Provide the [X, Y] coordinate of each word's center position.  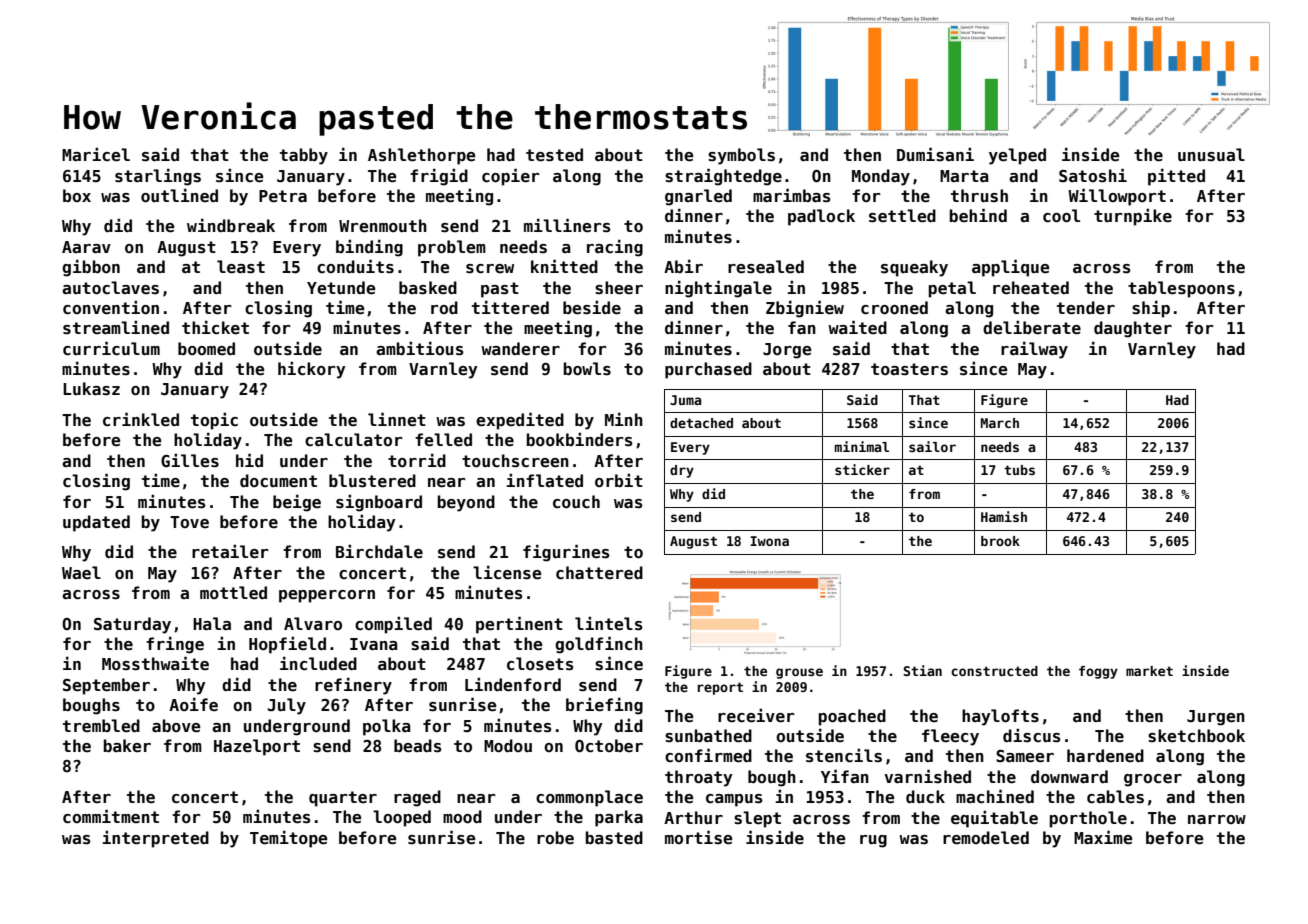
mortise [699, 837]
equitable [994, 819]
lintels [608, 623]
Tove [189, 522]
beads [417, 746]
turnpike [1133, 217]
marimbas [791, 195]
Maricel [96, 154]
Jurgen [1216, 718]
